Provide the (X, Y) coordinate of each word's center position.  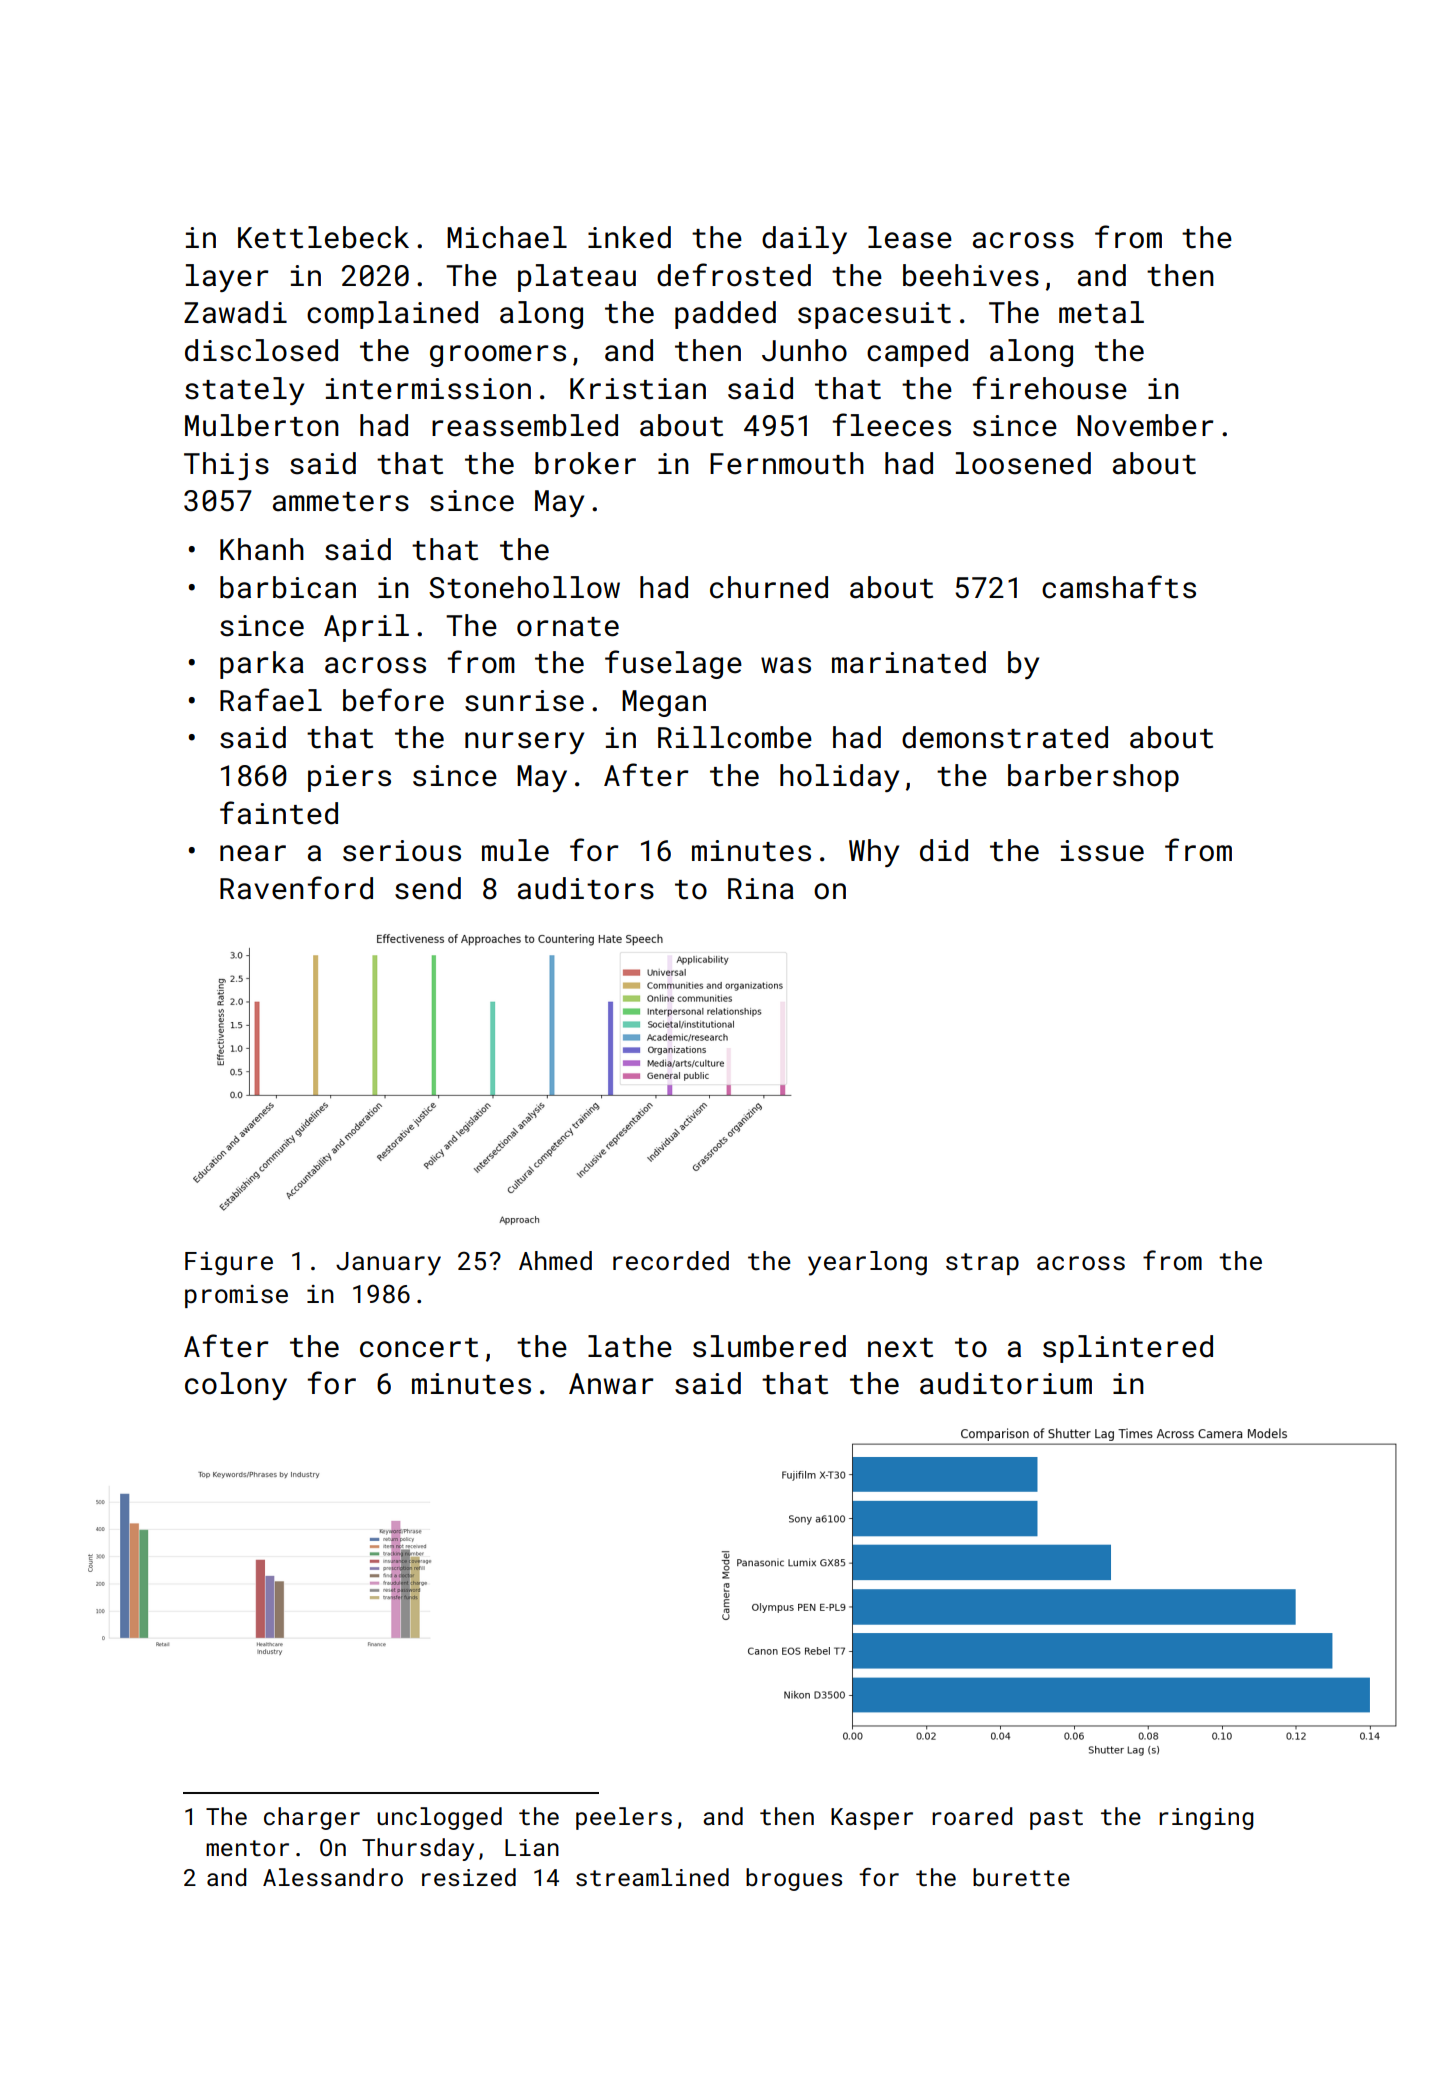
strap (982, 1264)
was (786, 665)
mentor (247, 1848)
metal (1101, 312)
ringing (1206, 1819)
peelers (624, 1818)
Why (874, 853)
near (253, 853)
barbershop (1093, 778)
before (393, 700)
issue (1102, 851)
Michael (507, 237)
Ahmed (555, 1260)
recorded (671, 1261)
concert (419, 1348)
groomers (498, 356)
